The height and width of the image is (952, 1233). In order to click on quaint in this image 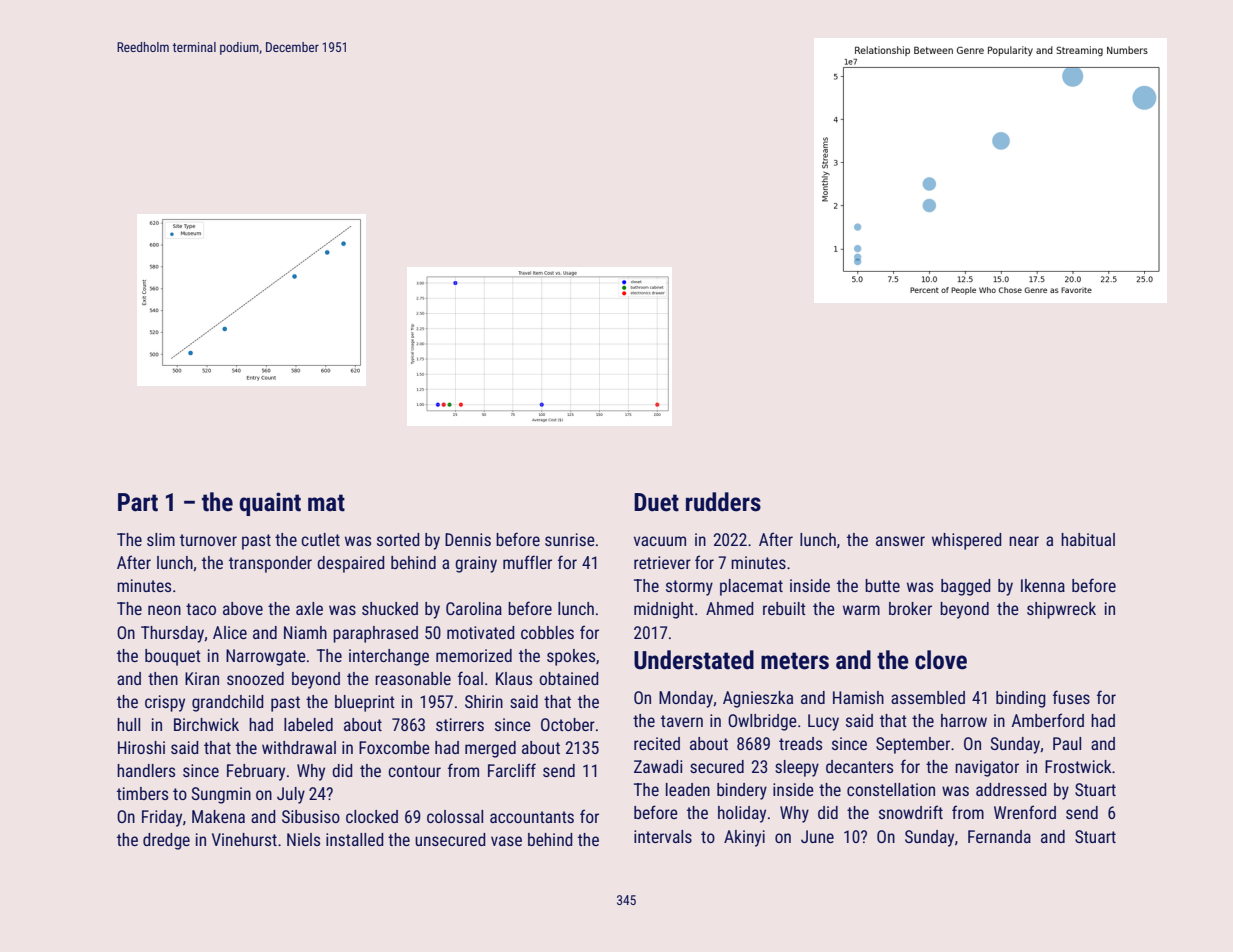, I will do `click(270, 504)`.
